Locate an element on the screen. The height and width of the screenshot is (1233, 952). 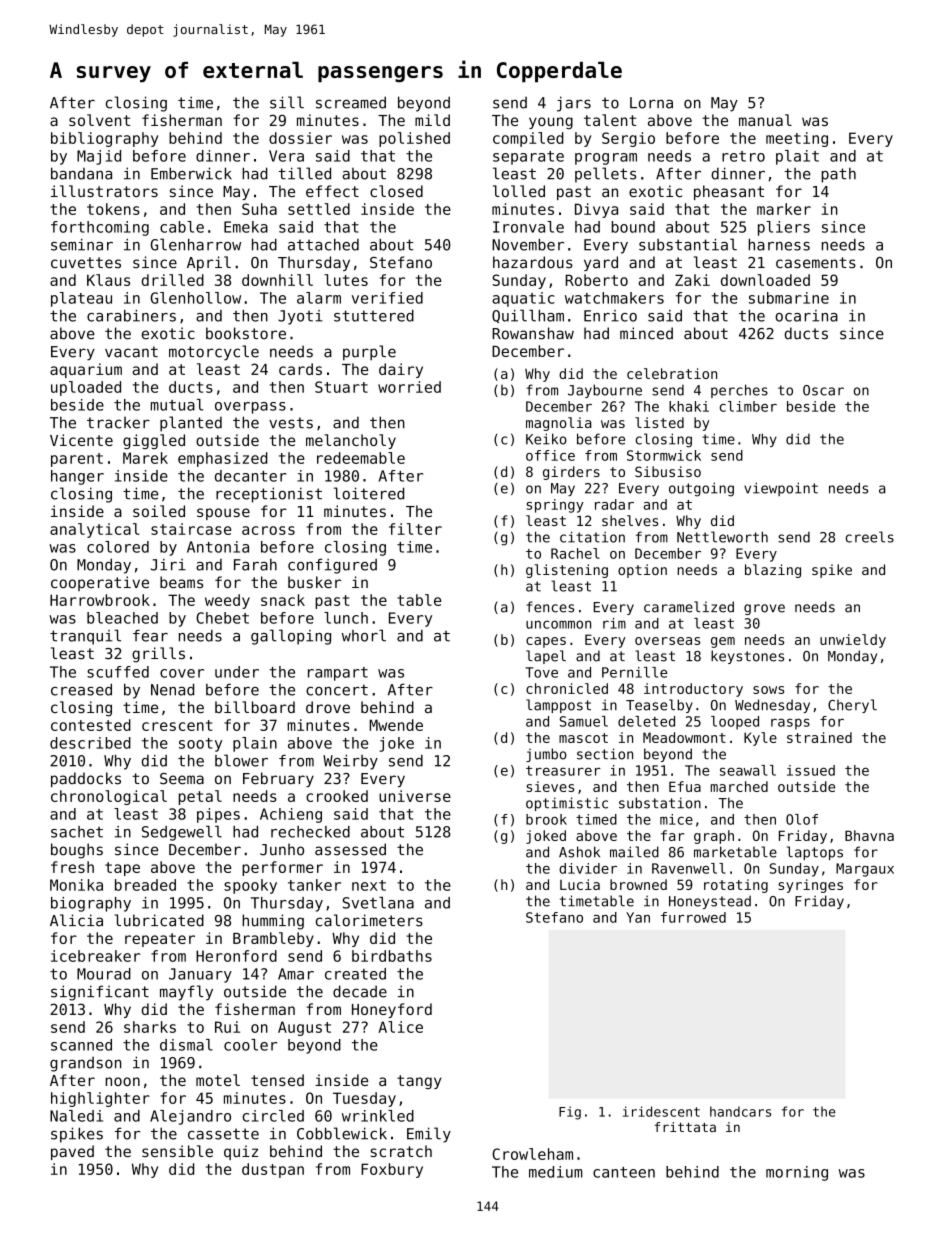
under is located at coordinates (237, 672).
